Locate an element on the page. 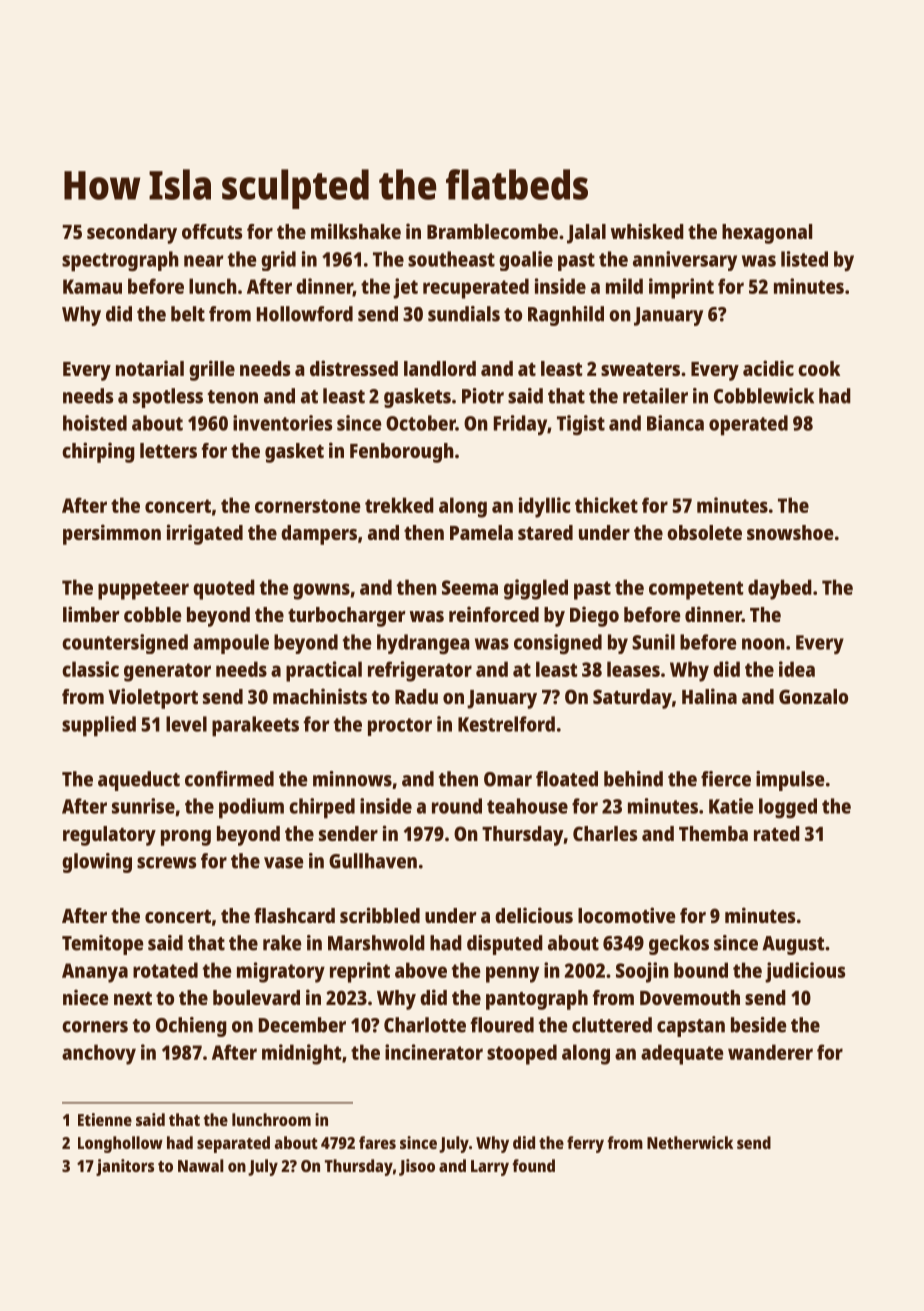  Etienne is located at coordinates (105, 1119).
